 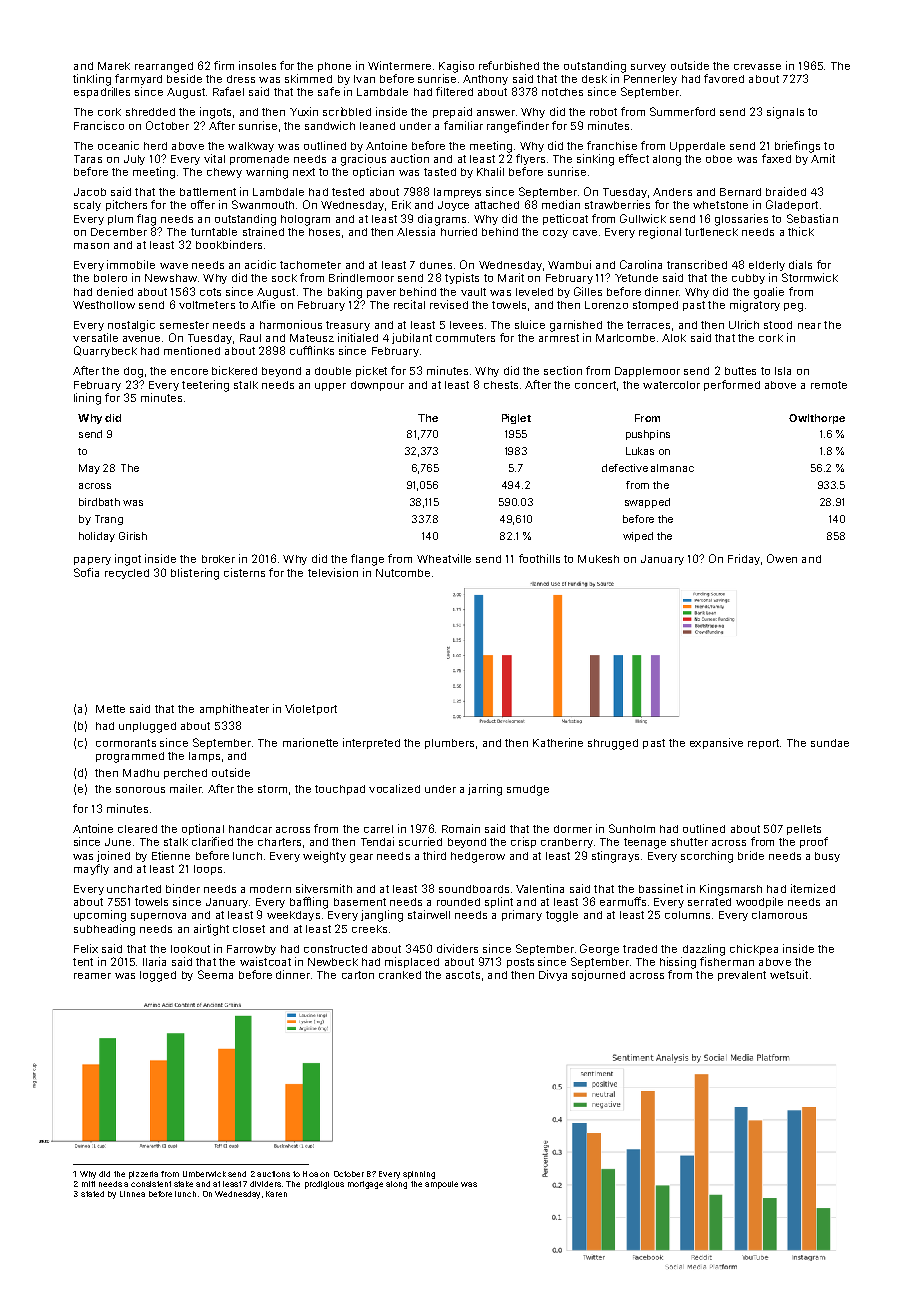 I want to click on downpour, so click(x=377, y=386).
